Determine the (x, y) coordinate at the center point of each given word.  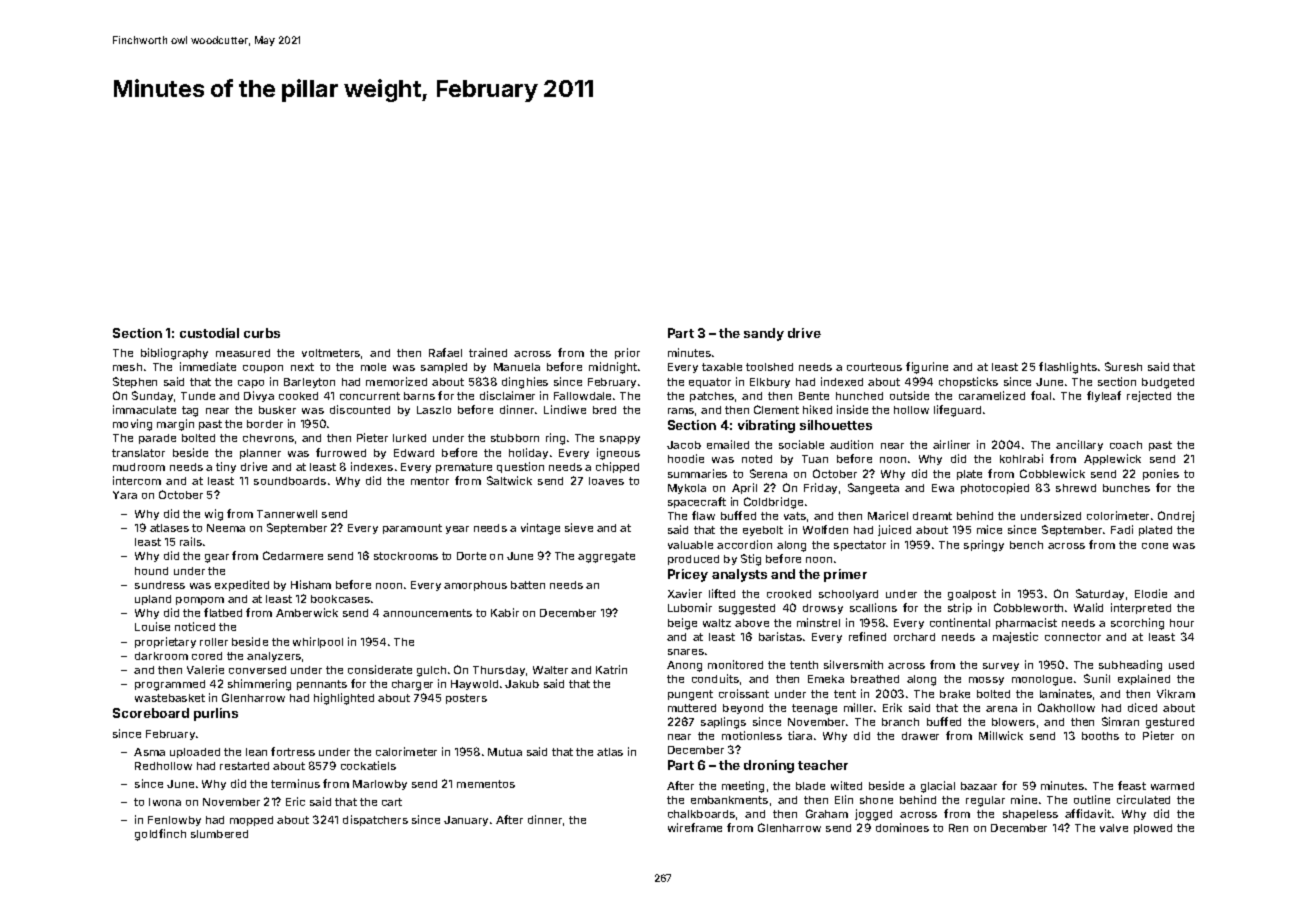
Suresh (1123, 366)
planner (260, 454)
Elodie (1151, 593)
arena (1001, 709)
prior (627, 353)
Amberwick (307, 612)
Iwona (165, 802)
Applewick (1112, 459)
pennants (322, 685)
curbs (262, 333)
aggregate (606, 557)
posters (466, 699)
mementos (486, 784)
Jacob (684, 445)
